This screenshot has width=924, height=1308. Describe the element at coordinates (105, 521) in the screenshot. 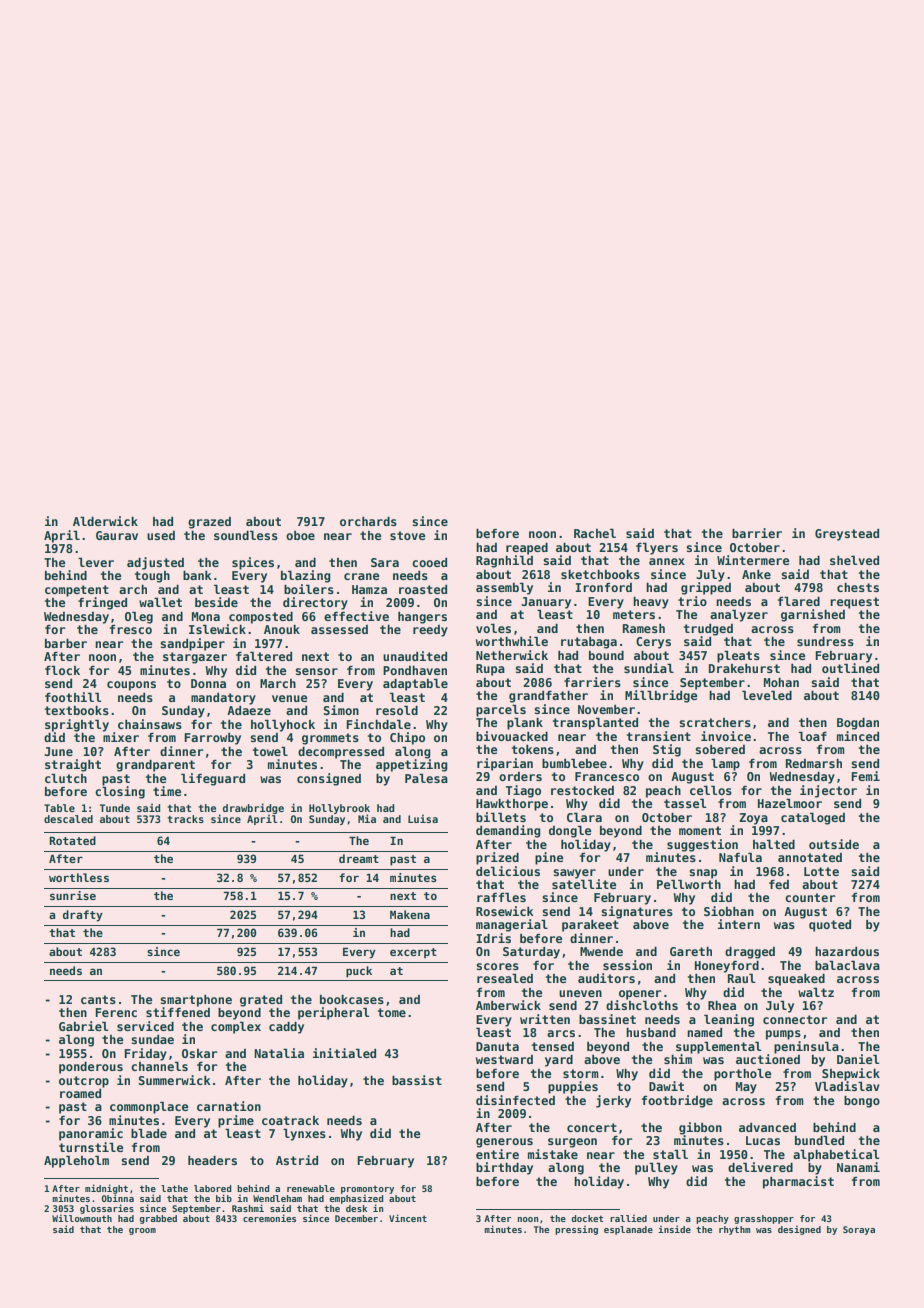

I see `Alderwick` at that location.
